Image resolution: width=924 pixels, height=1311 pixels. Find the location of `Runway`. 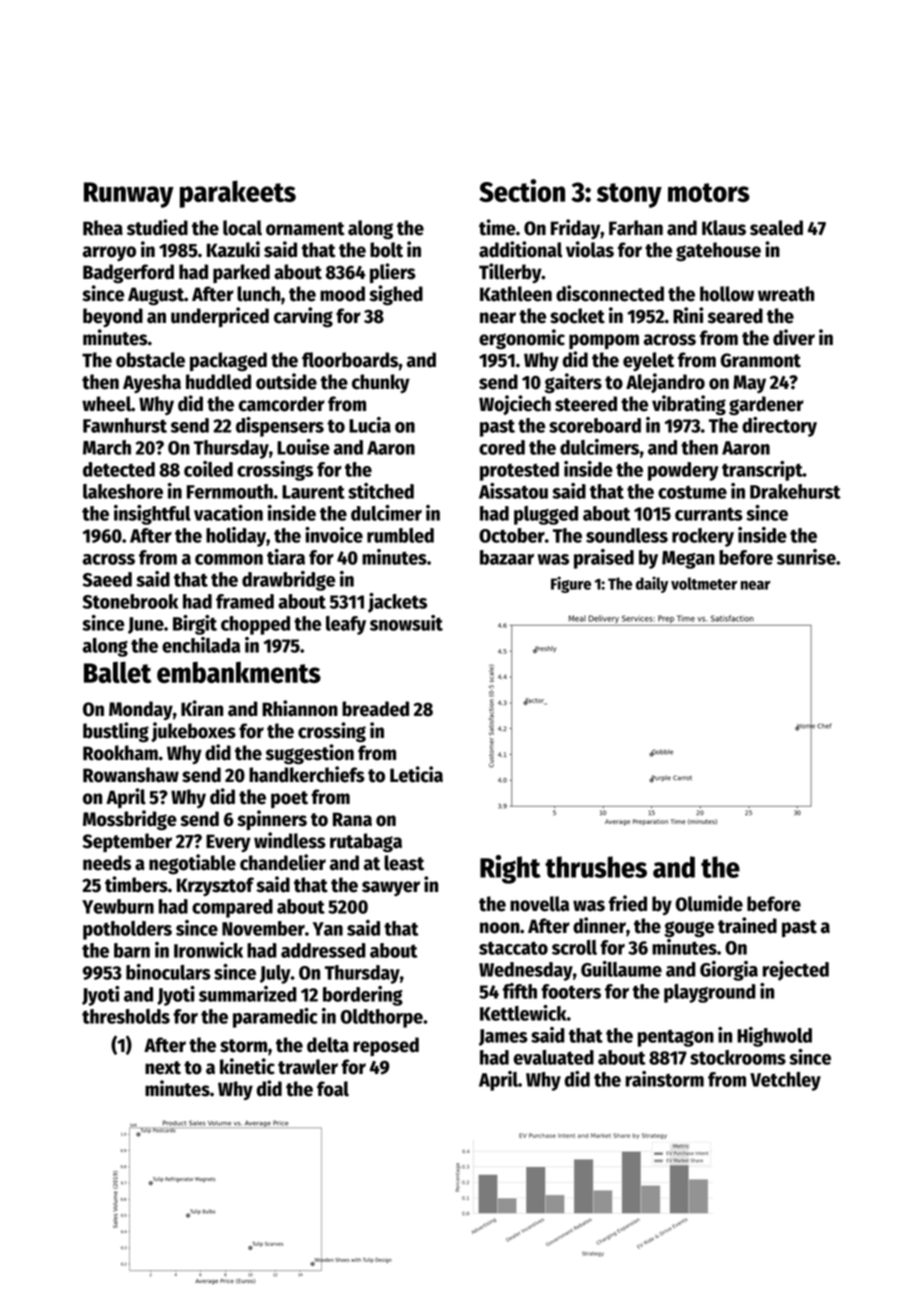

Runway is located at coordinates (129, 195).
